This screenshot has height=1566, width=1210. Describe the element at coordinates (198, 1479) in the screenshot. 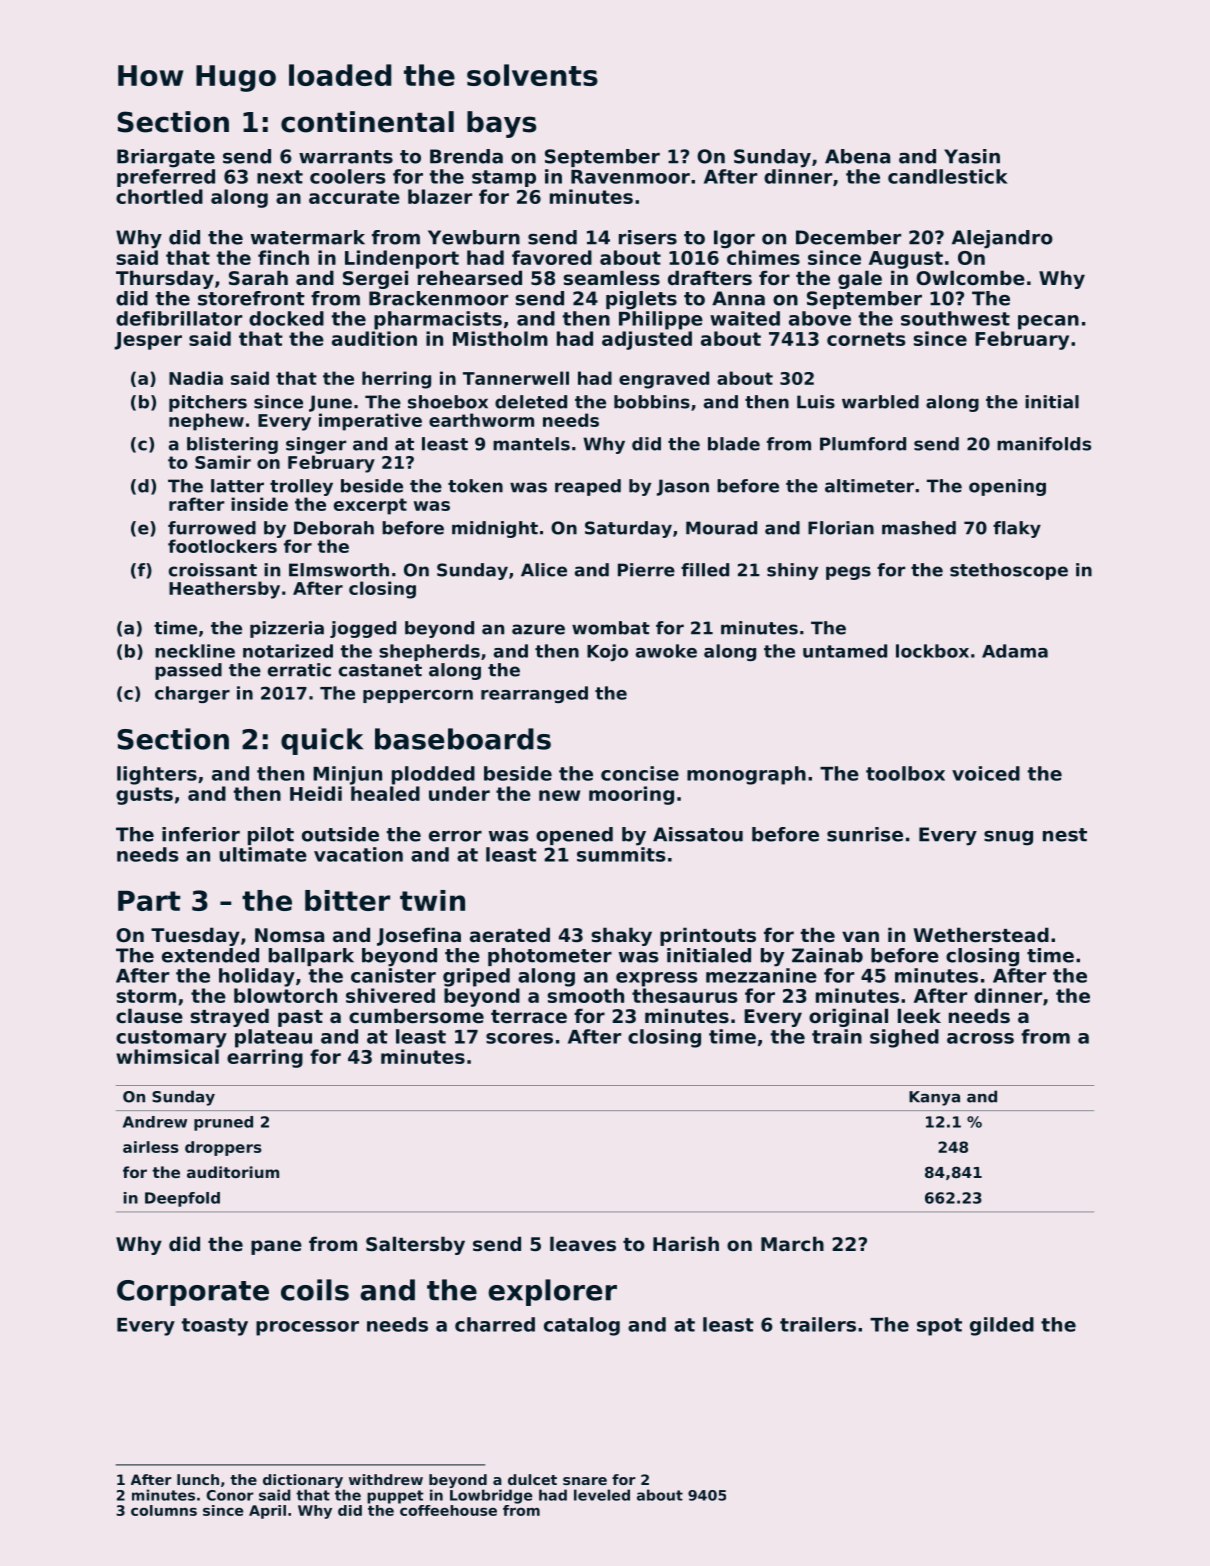

I see `lunch` at that location.
